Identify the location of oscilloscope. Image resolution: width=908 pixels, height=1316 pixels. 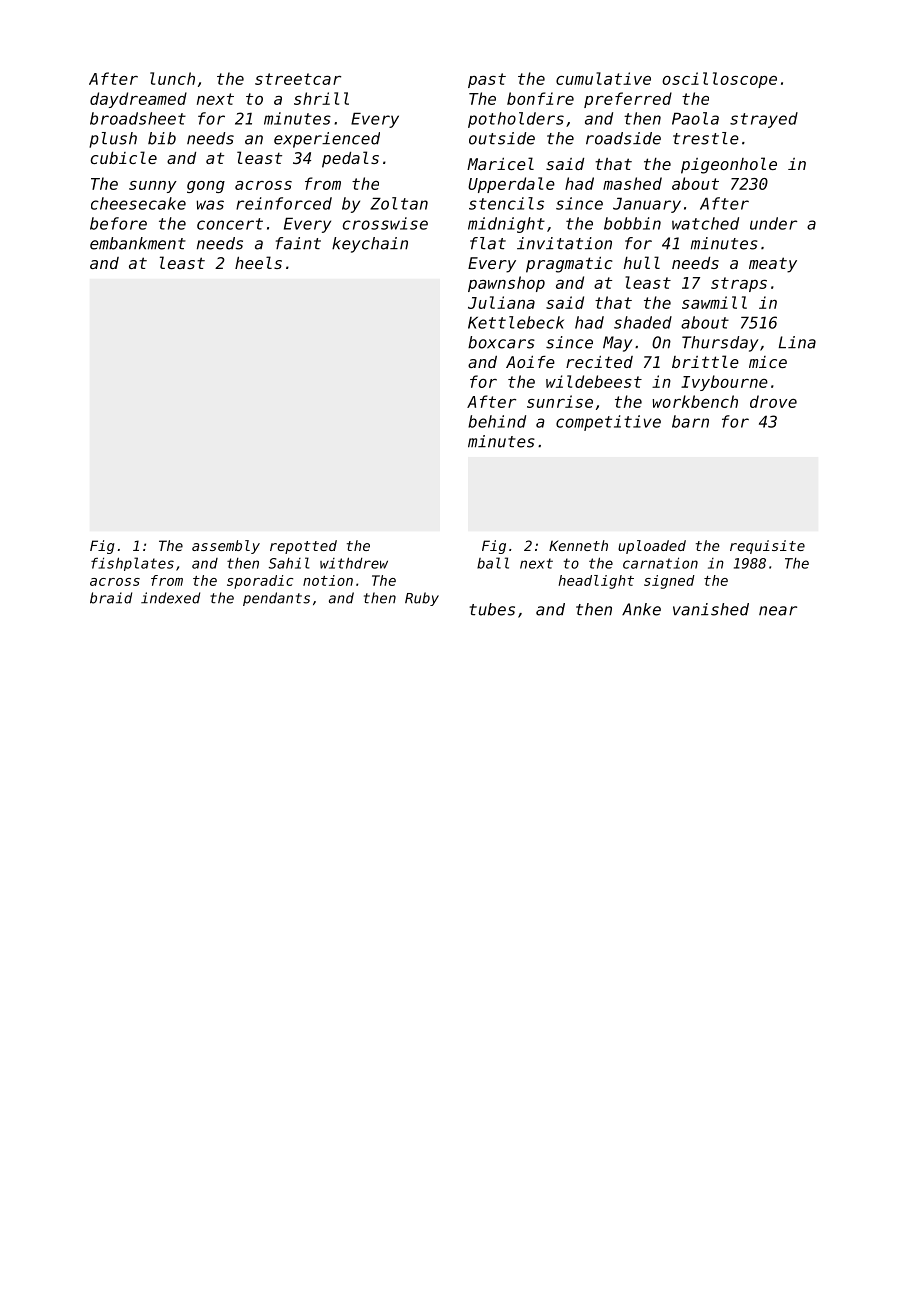
(719, 80).
